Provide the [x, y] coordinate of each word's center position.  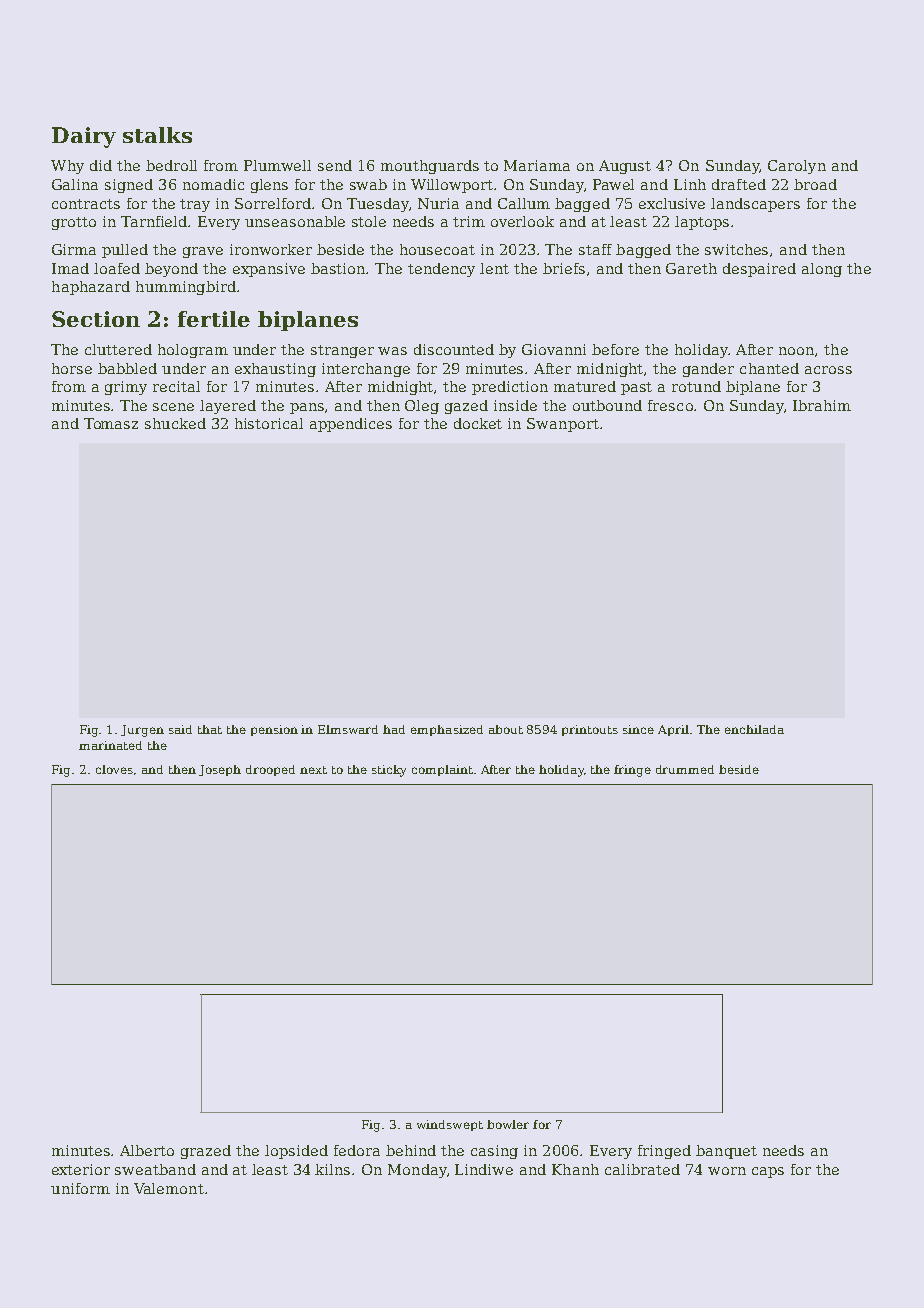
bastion [339, 268]
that [210, 729]
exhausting [275, 370]
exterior [81, 1169]
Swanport [563, 425]
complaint [442, 770]
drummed [685, 769]
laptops [702, 223]
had [394, 729]
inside [515, 405]
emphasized [447, 730]
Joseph [220, 770]
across [828, 370]
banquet [726, 1152]
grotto [74, 223]
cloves [114, 769]
